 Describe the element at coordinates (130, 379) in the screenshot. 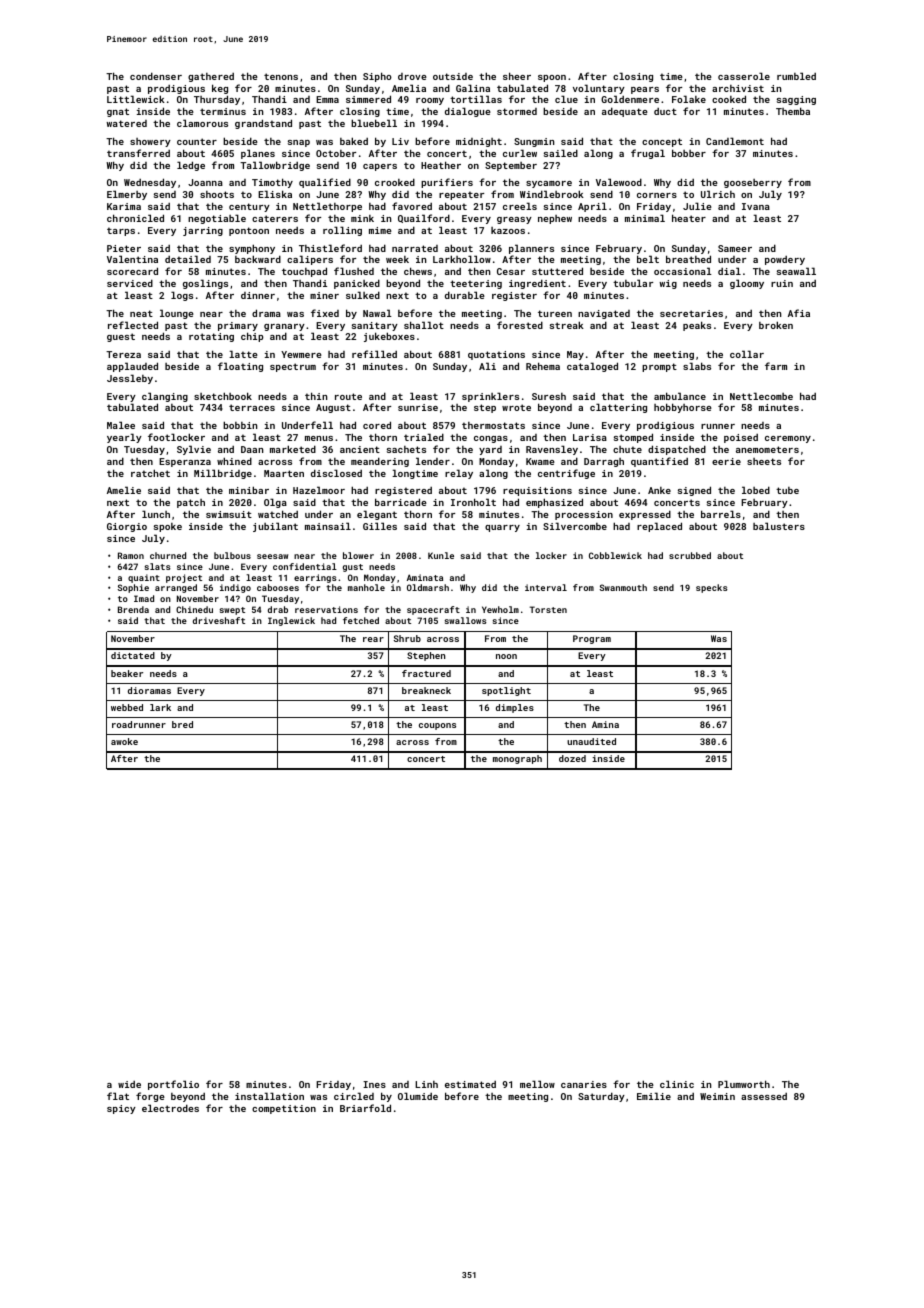

I see `Jessleby` at that location.
